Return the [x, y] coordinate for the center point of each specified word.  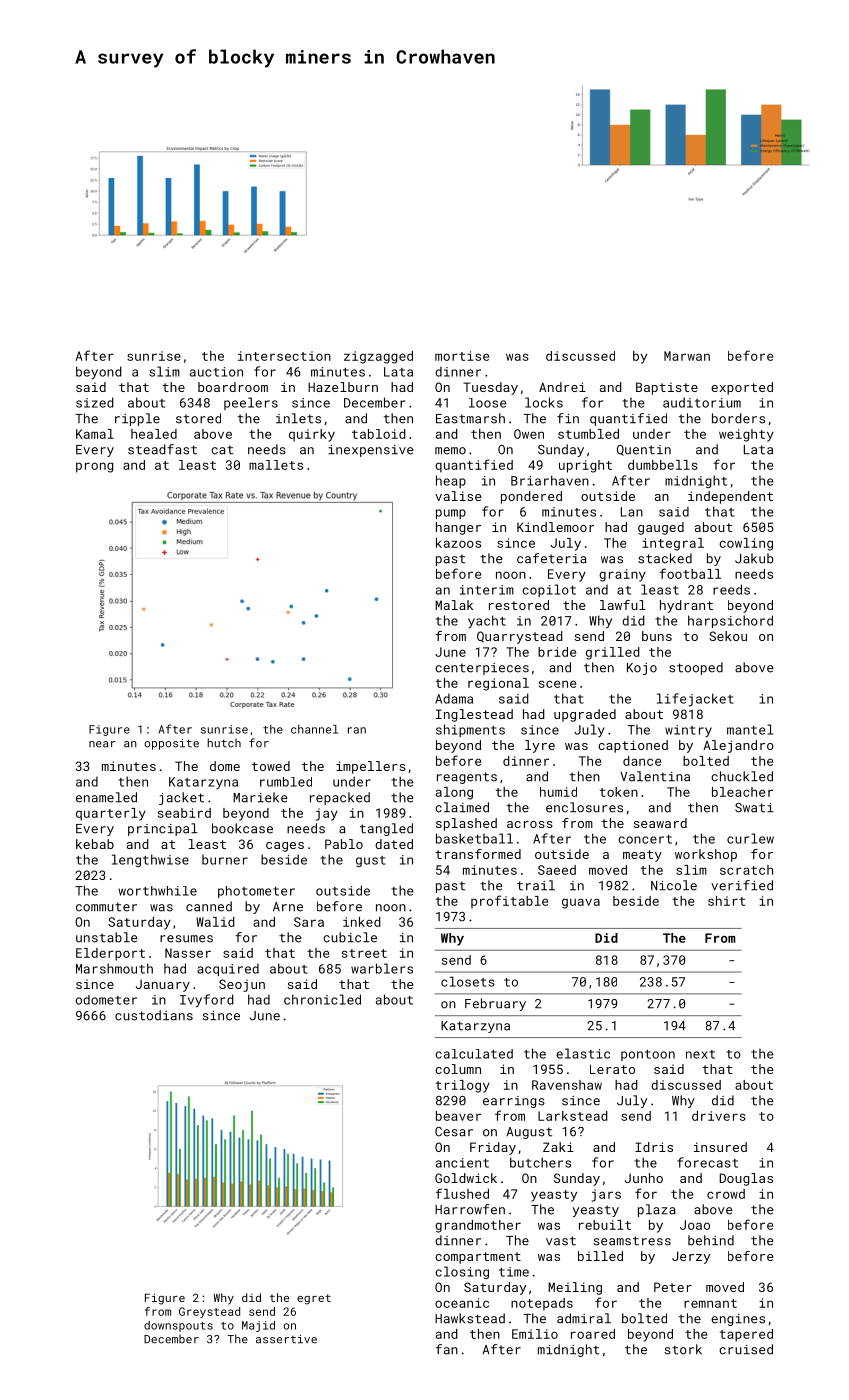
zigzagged [378, 357]
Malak [454, 605]
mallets [276, 465]
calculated [474, 1054]
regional [498, 684]
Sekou [728, 636]
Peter [673, 1287]
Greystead [209, 1312]
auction [216, 372]
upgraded [585, 715]
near [102, 744]
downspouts [178, 1326]
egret [314, 1299]
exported [742, 388]
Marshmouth [114, 968]
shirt [726, 901]
